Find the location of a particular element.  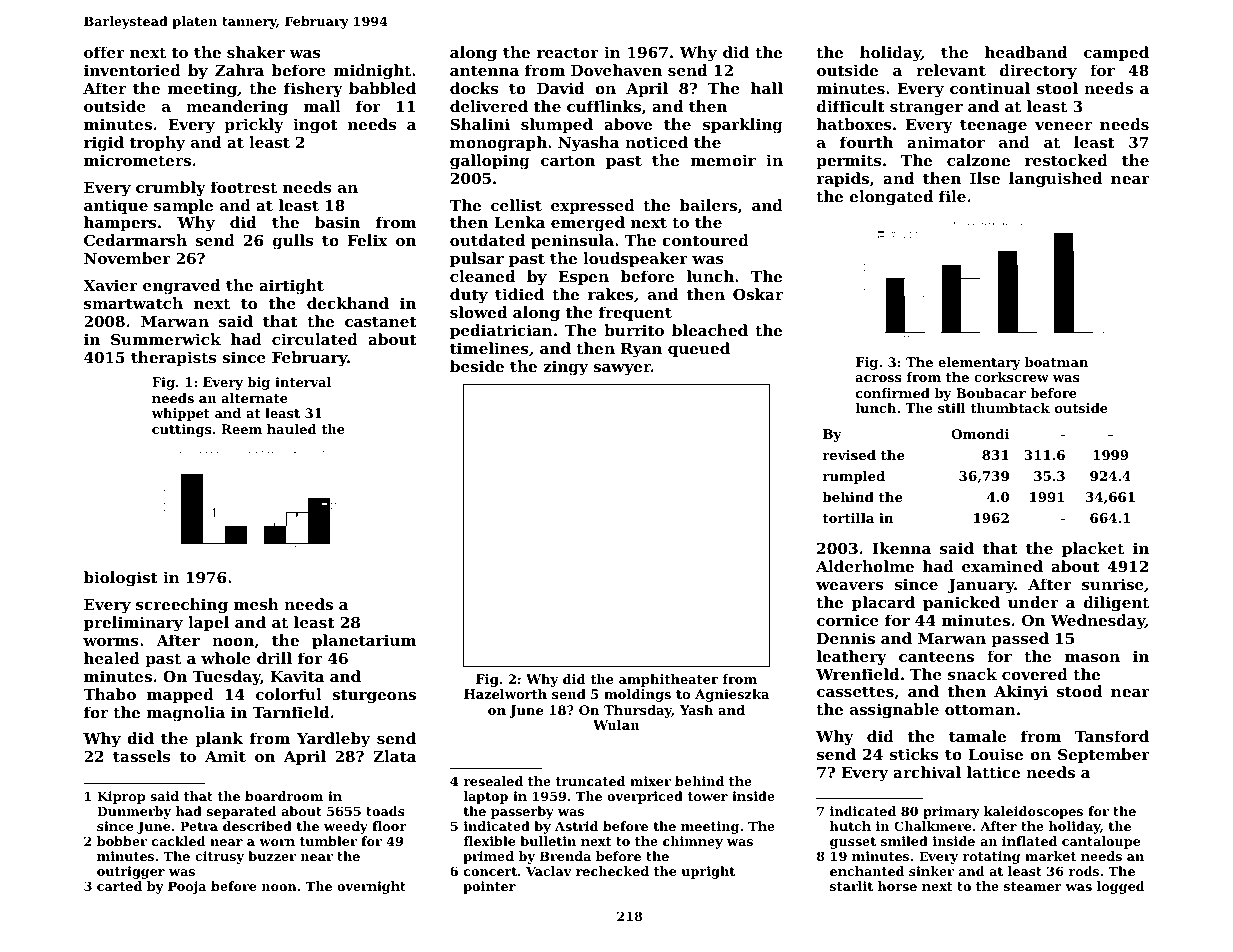

rapids is located at coordinates (842, 179).
